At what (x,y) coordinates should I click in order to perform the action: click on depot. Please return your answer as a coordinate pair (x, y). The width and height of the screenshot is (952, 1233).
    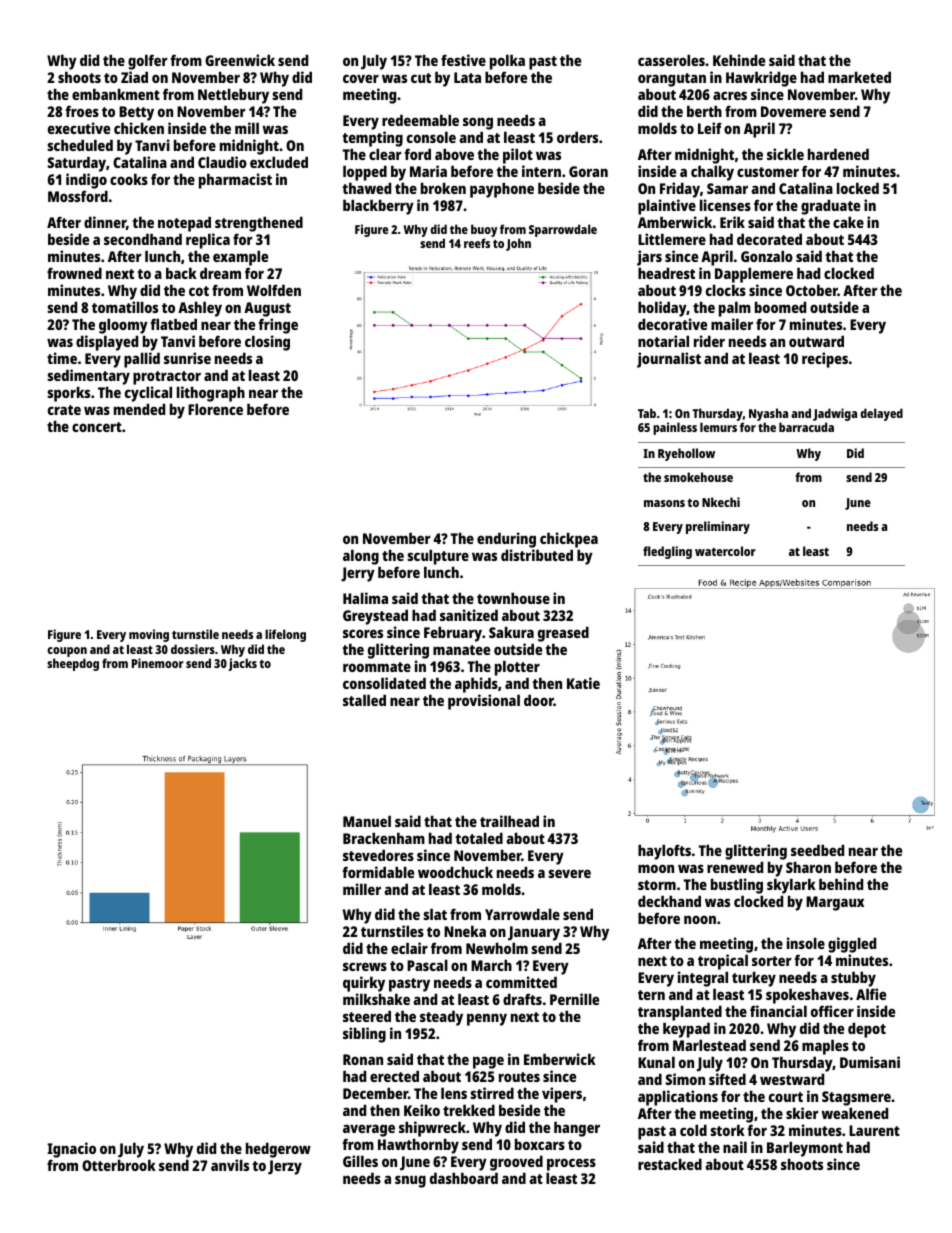
    Looking at the image, I should click on (867, 1030).
